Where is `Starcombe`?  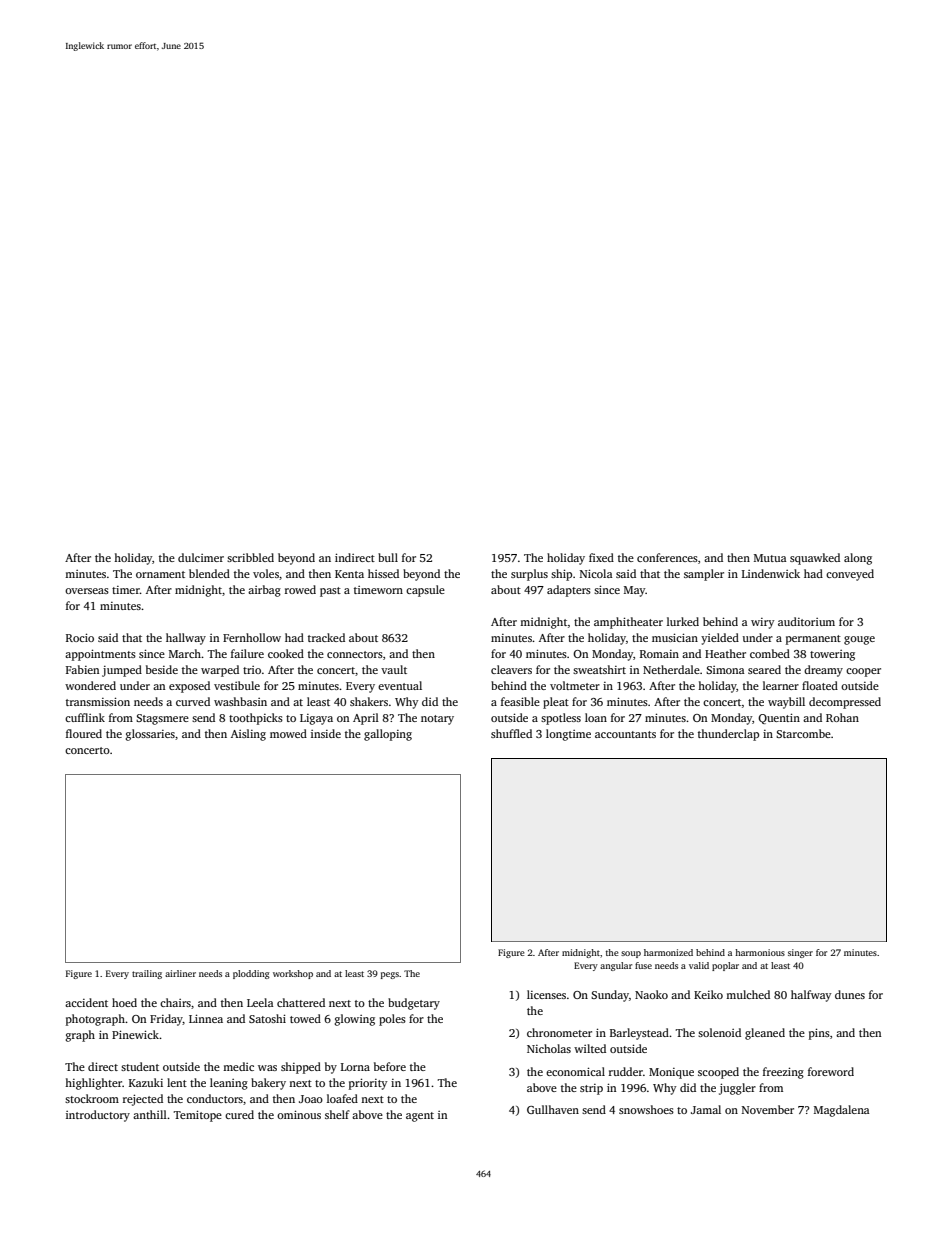 Starcombe is located at coordinates (803, 733).
